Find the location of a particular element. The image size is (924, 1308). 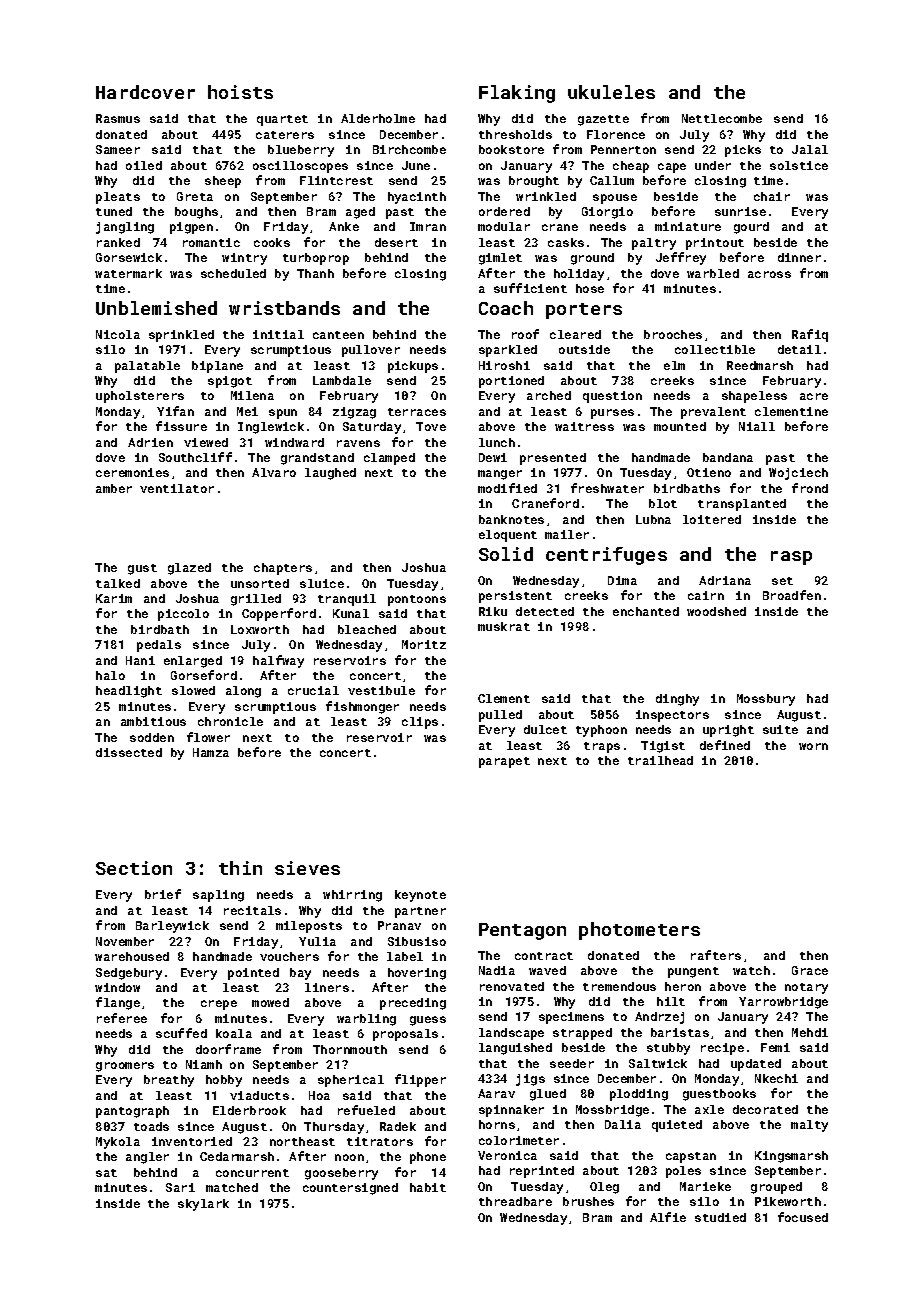

Alderholme is located at coordinates (378, 118).
